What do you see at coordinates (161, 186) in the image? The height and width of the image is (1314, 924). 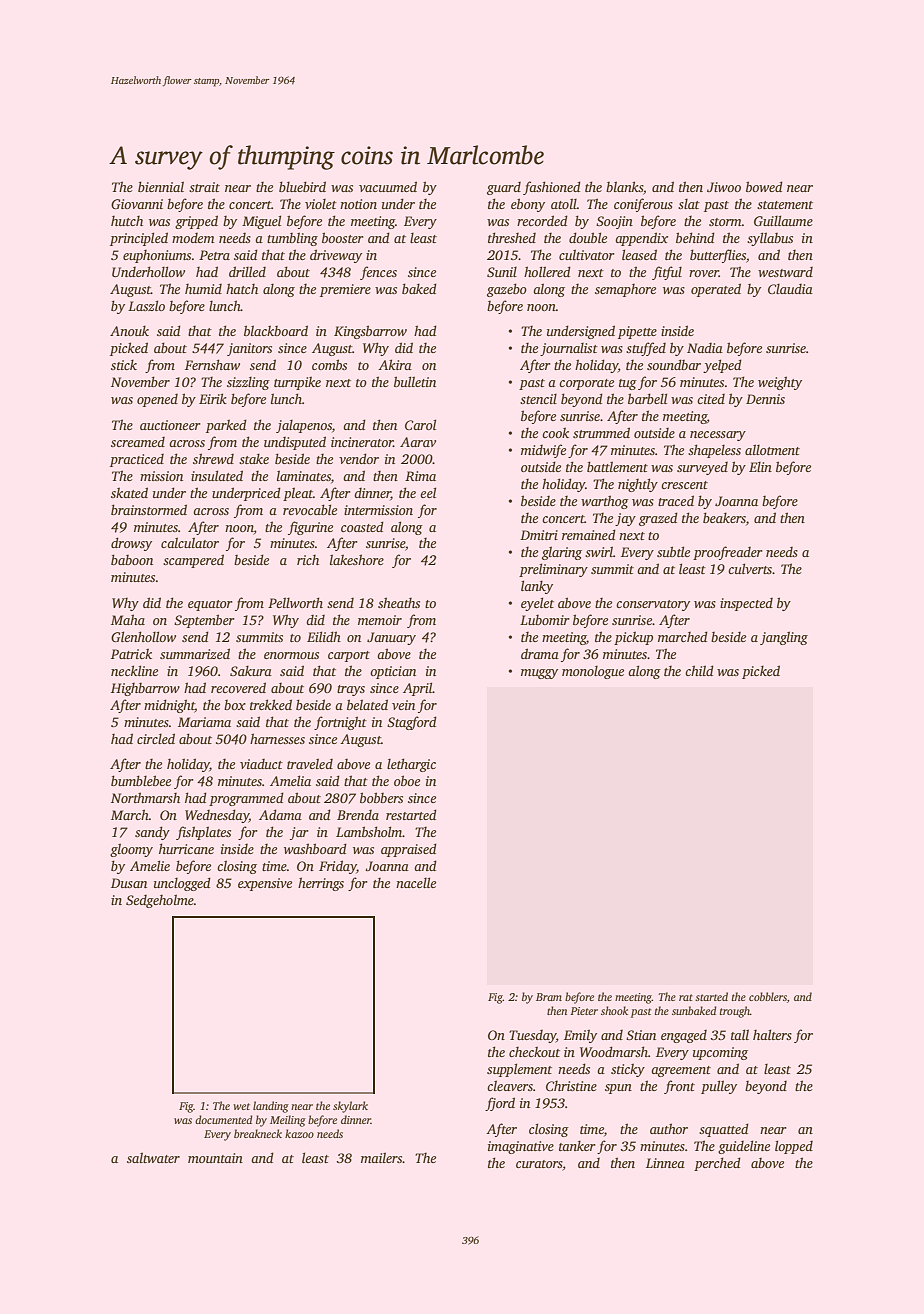 I see `biennial` at bounding box center [161, 186].
